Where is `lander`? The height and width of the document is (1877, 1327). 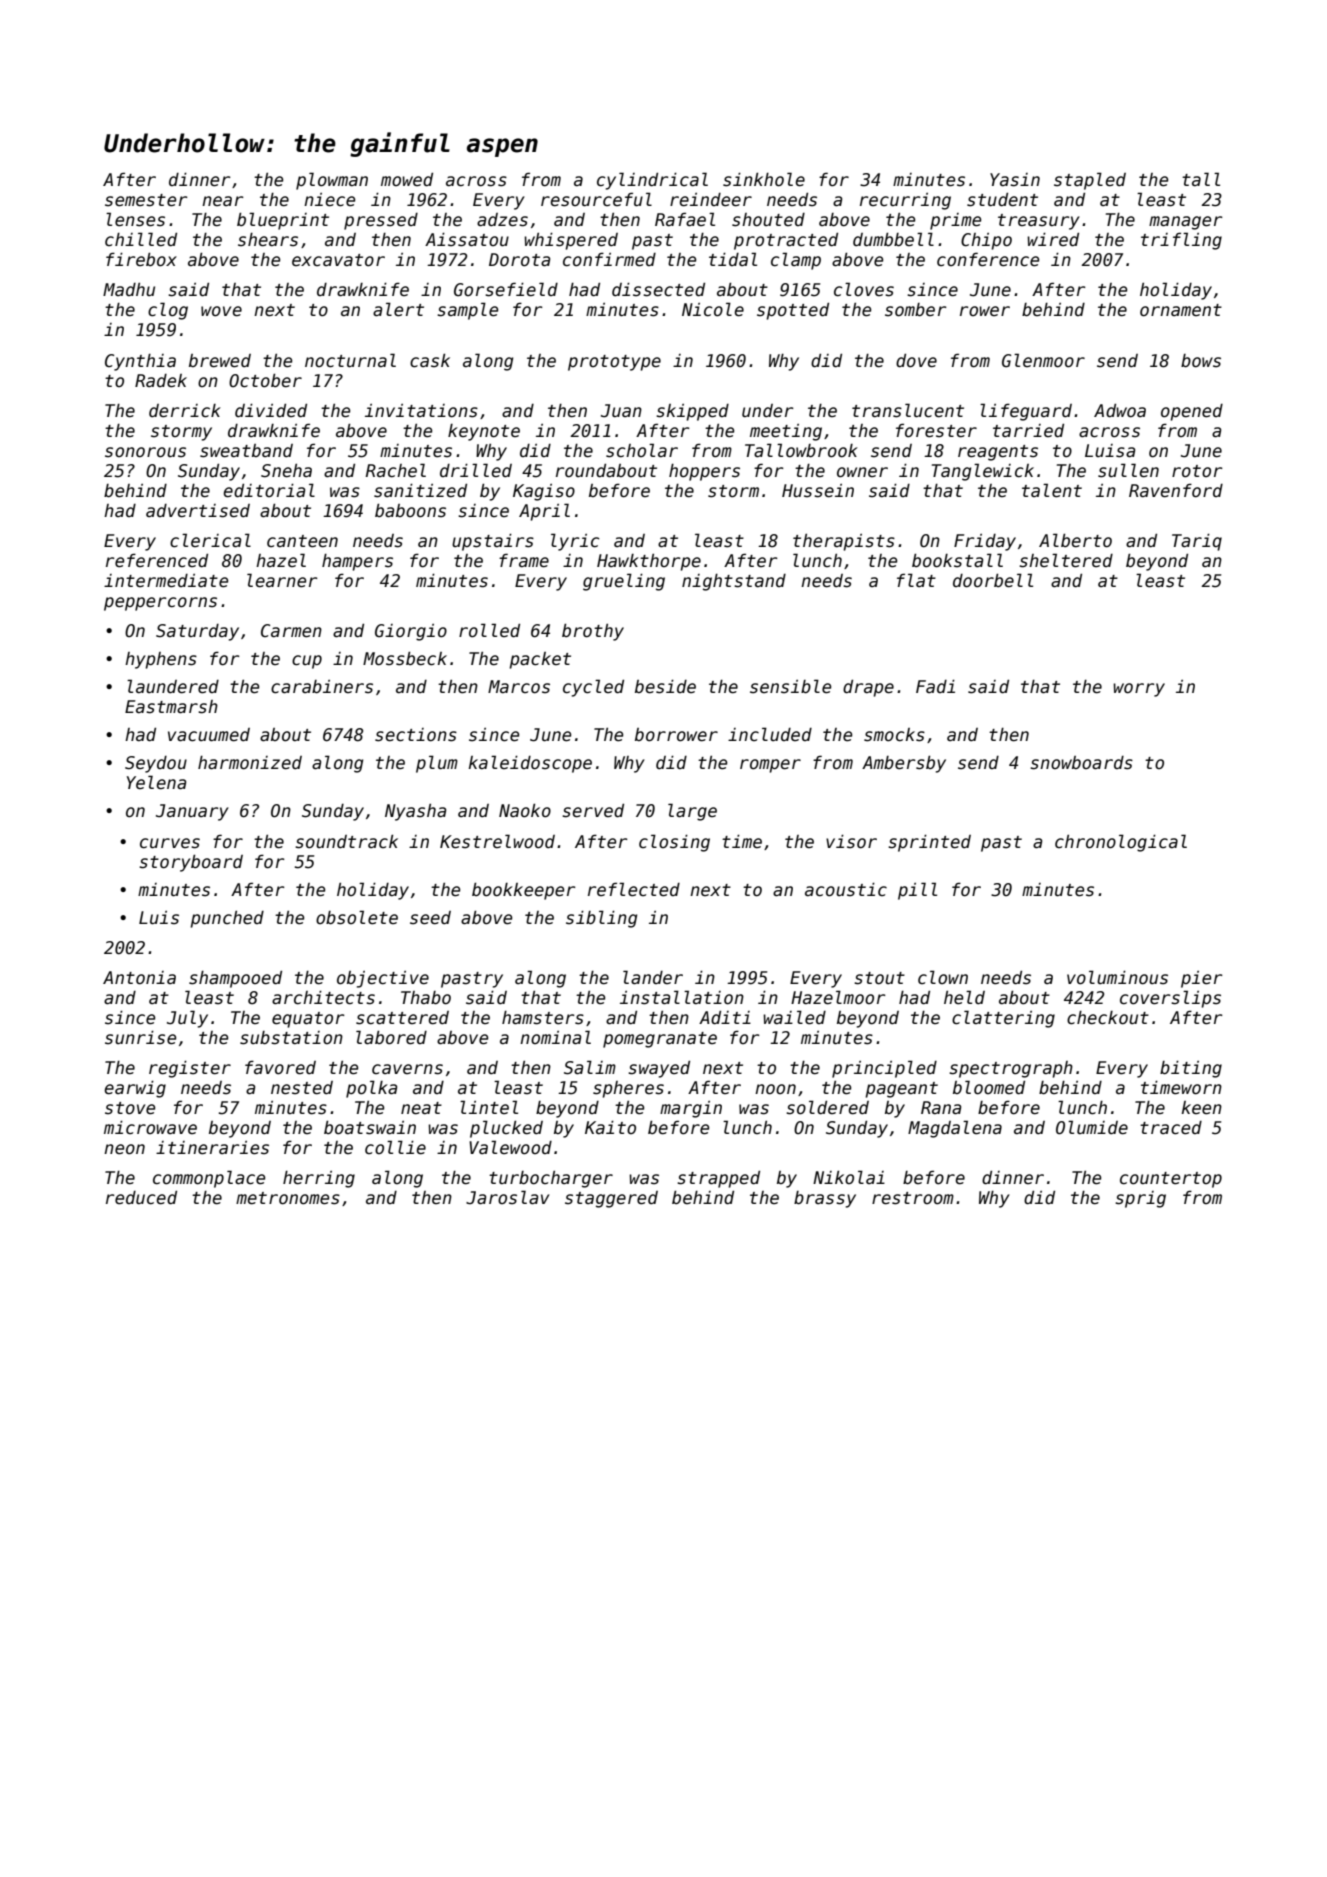
lander is located at coordinates (653, 977).
